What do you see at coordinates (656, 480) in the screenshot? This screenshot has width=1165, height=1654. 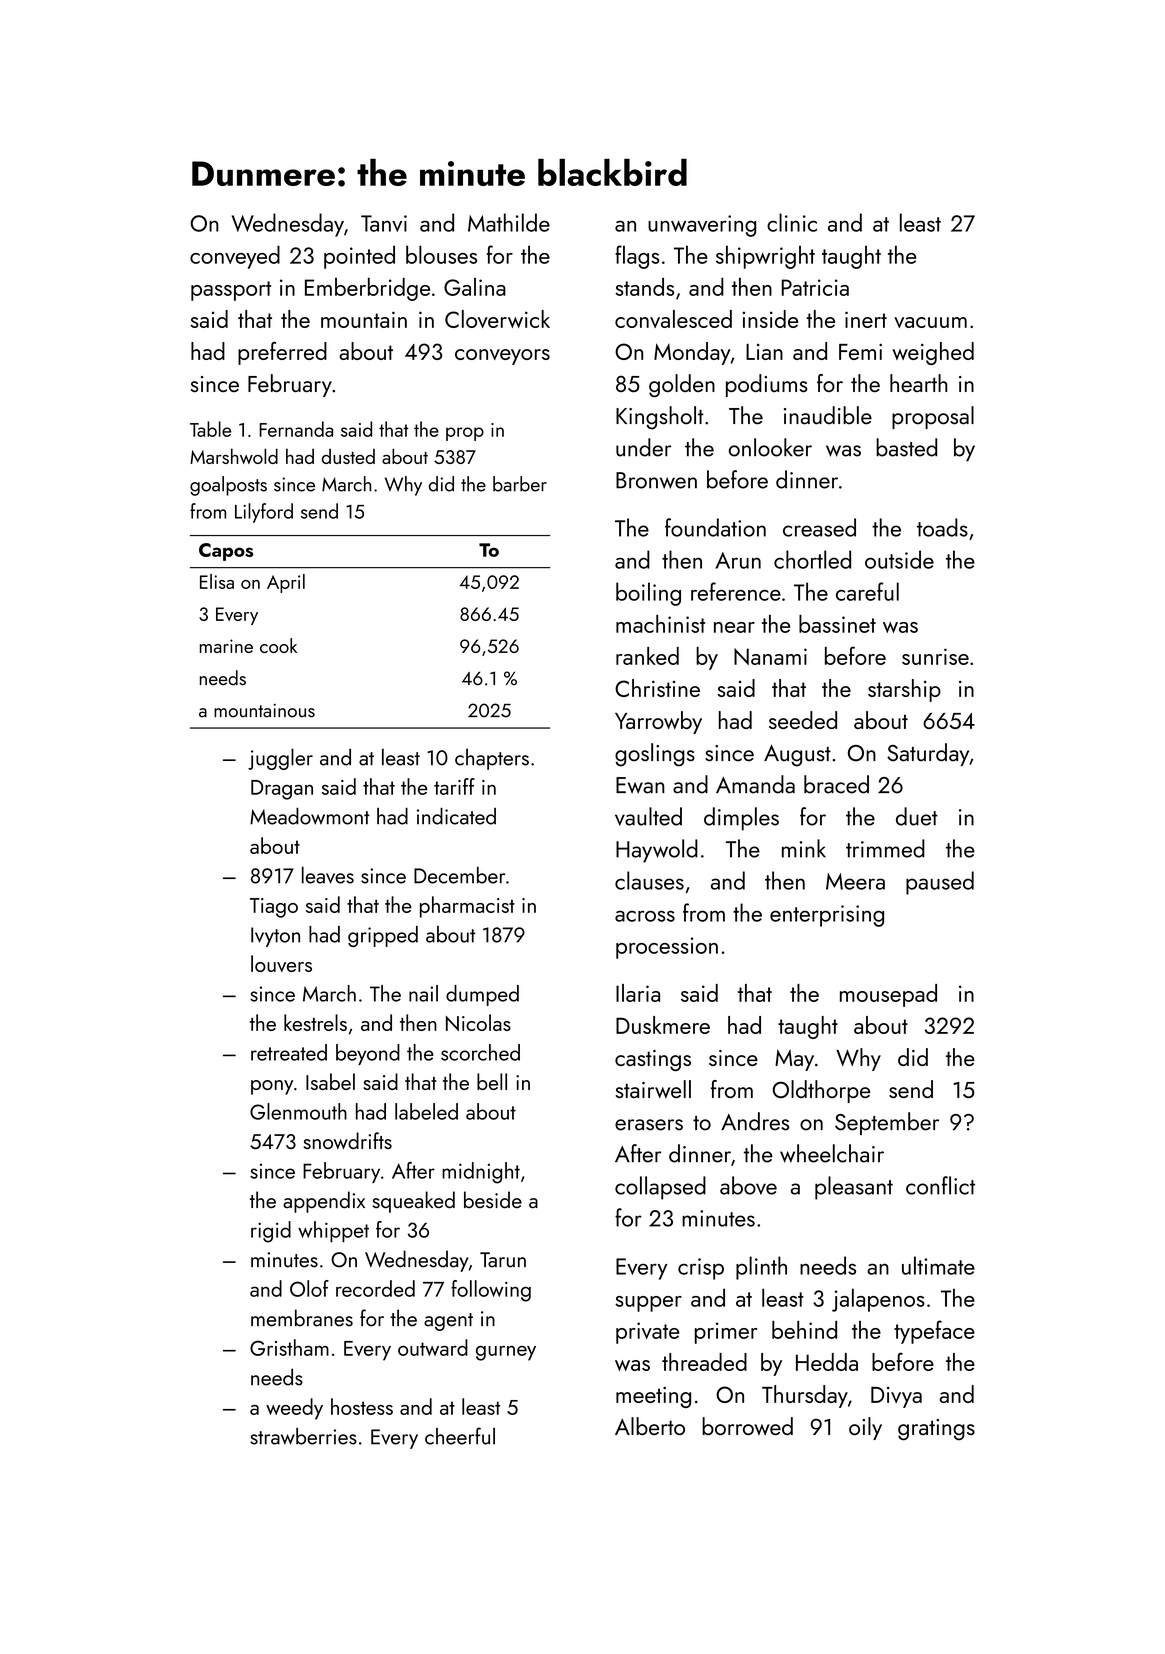 I see `Bronwen` at bounding box center [656, 480].
